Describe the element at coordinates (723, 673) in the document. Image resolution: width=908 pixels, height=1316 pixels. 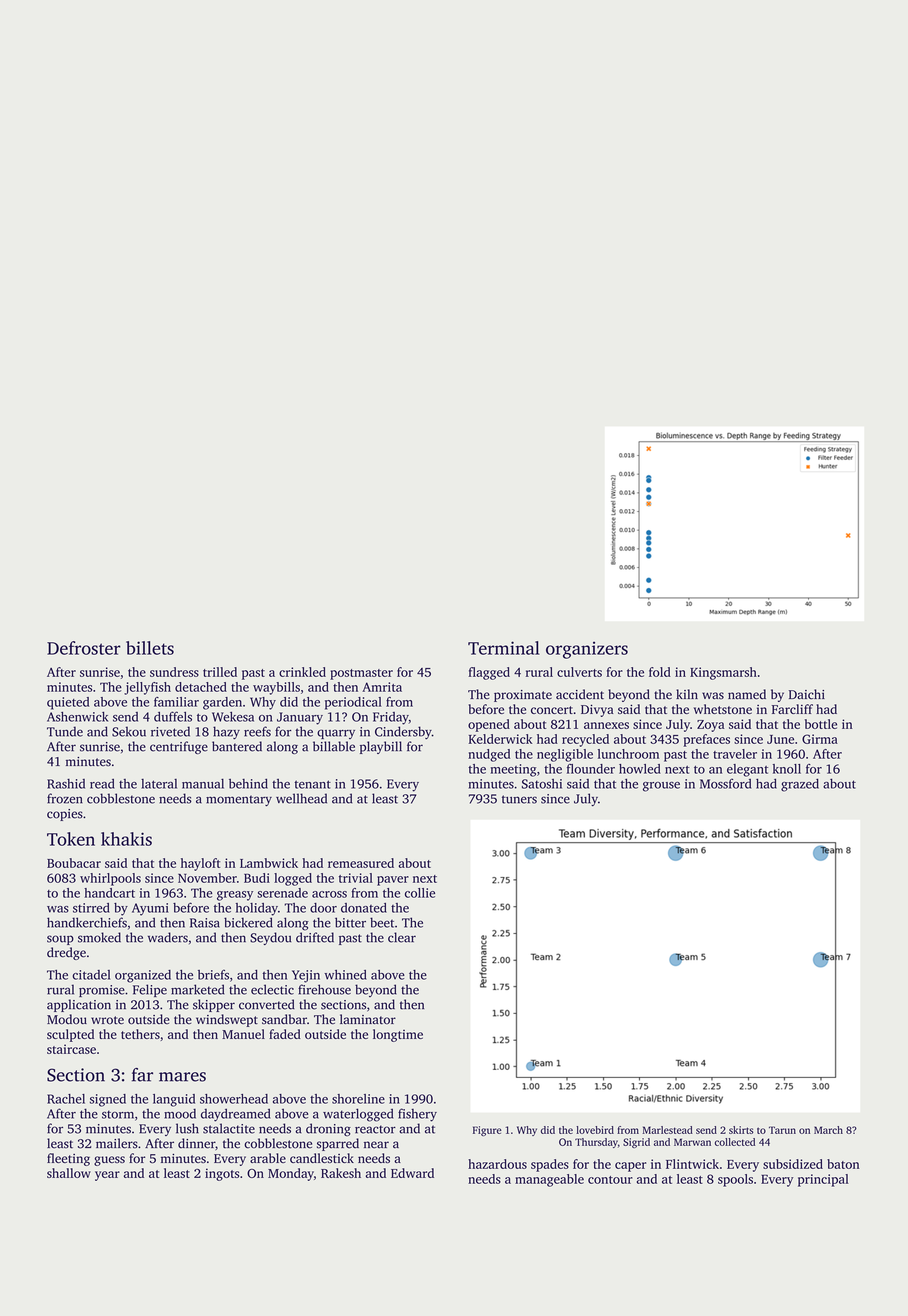
I see `Kingsmarsh` at that location.
